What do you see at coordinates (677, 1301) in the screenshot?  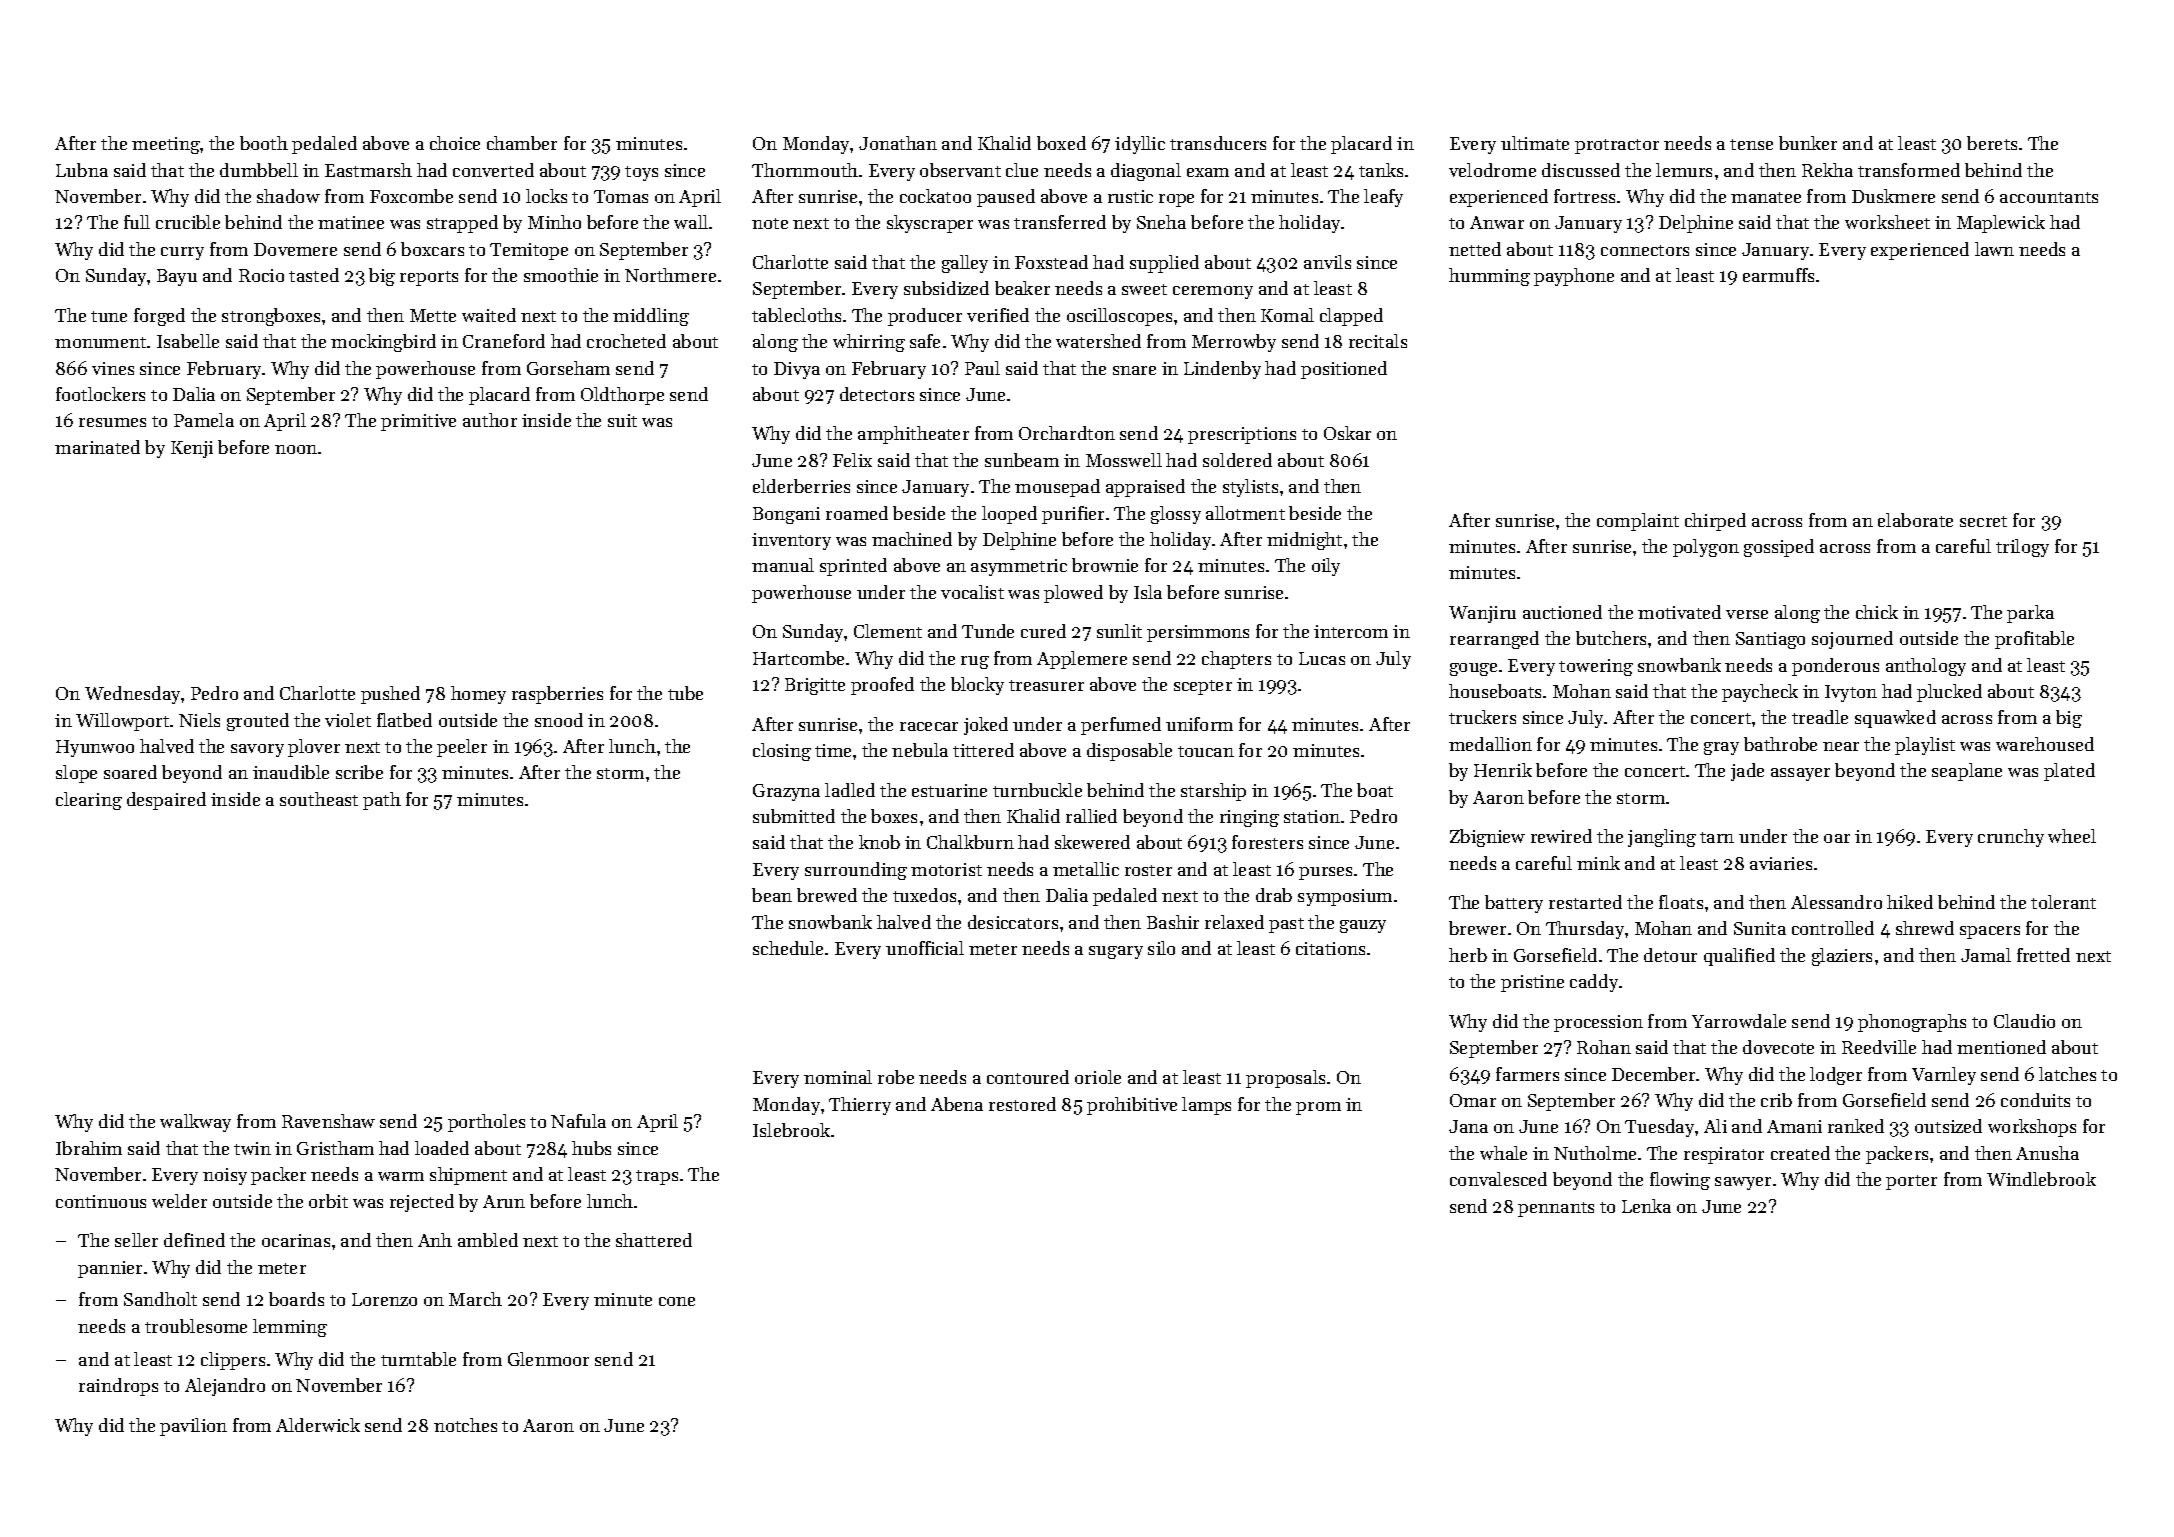 I see `cone` at bounding box center [677, 1301].
